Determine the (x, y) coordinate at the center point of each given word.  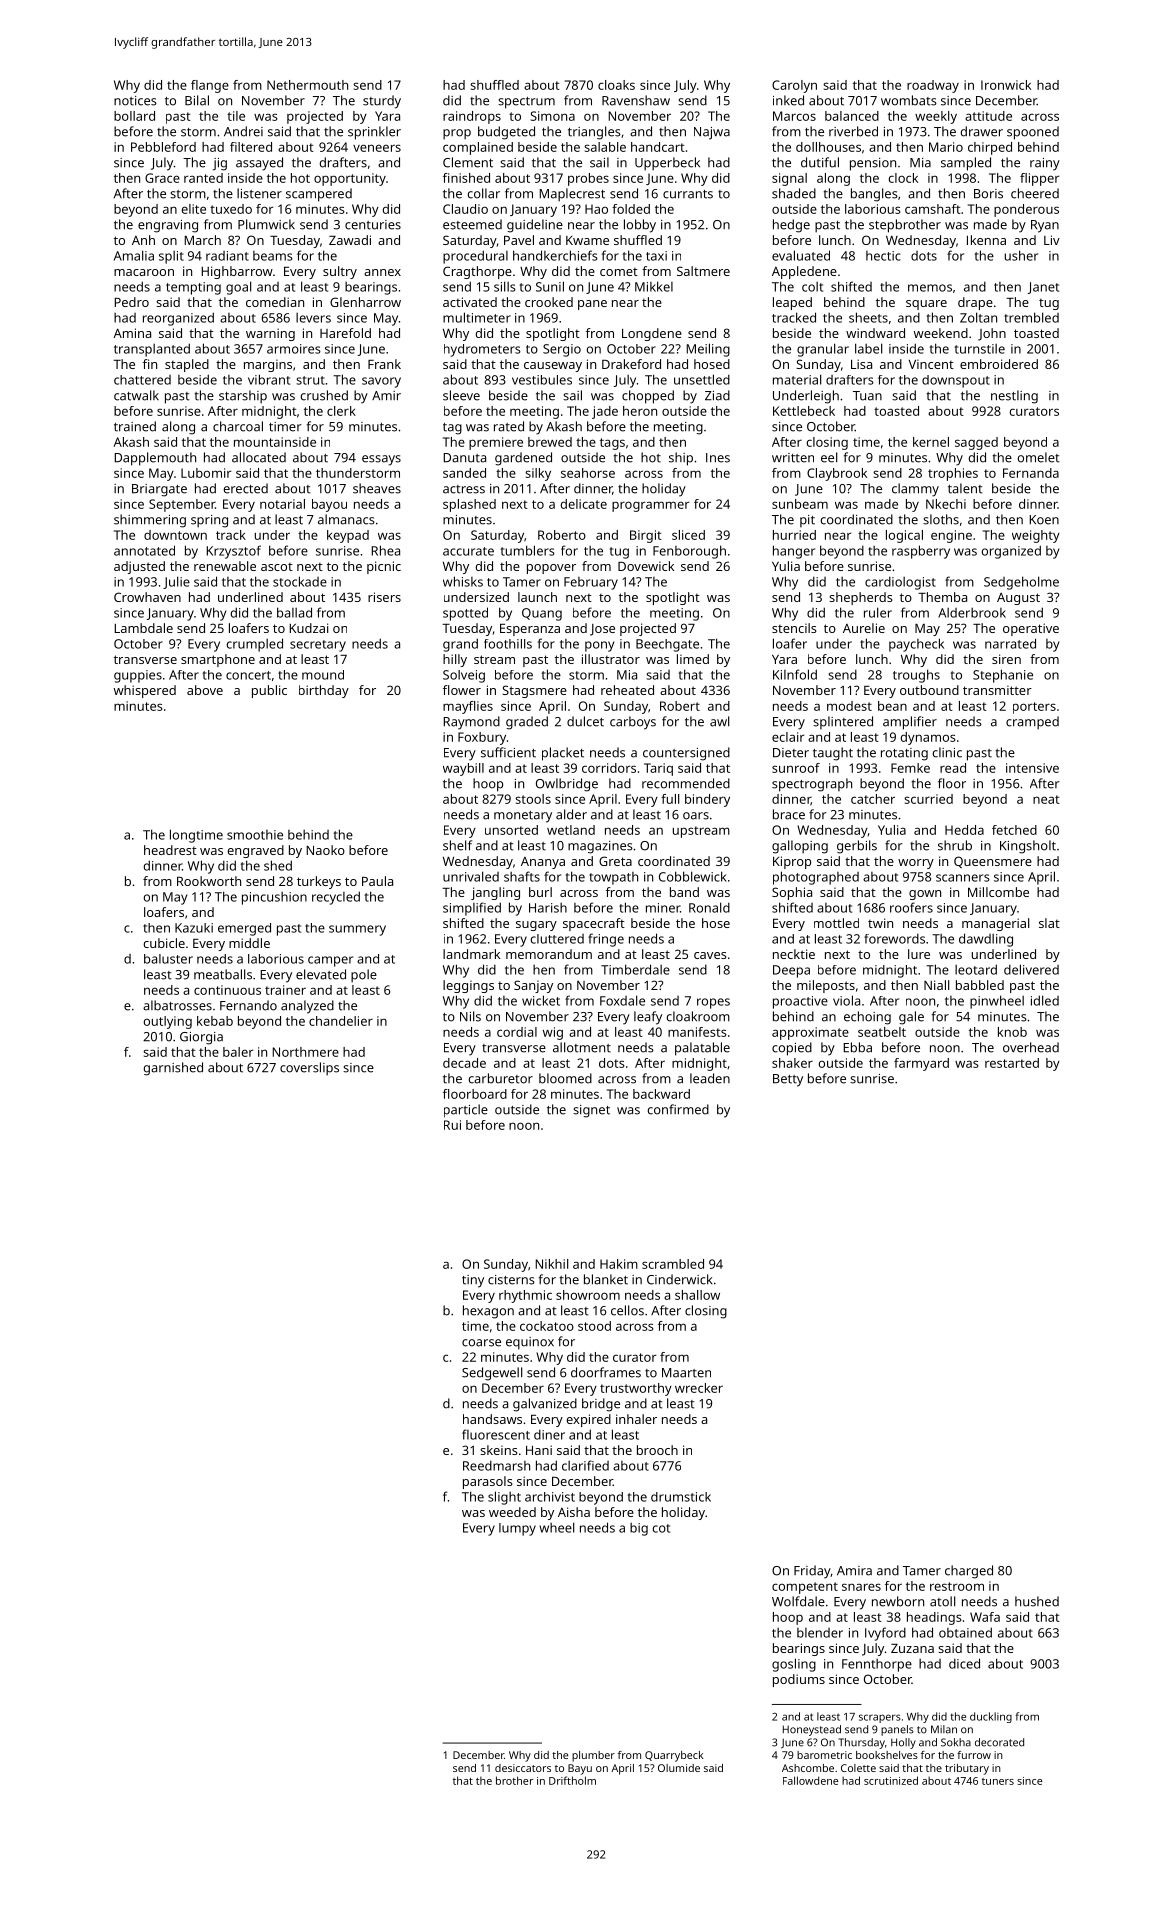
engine (951, 536)
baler (238, 1052)
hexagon (488, 1312)
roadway (933, 86)
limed (693, 659)
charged (969, 1572)
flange (210, 86)
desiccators (523, 1768)
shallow (697, 1295)
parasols (488, 1482)
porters (1034, 708)
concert (248, 675)
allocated (259, 457)
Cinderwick (679, 1279)
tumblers (528, 550)
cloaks (616, 85)
